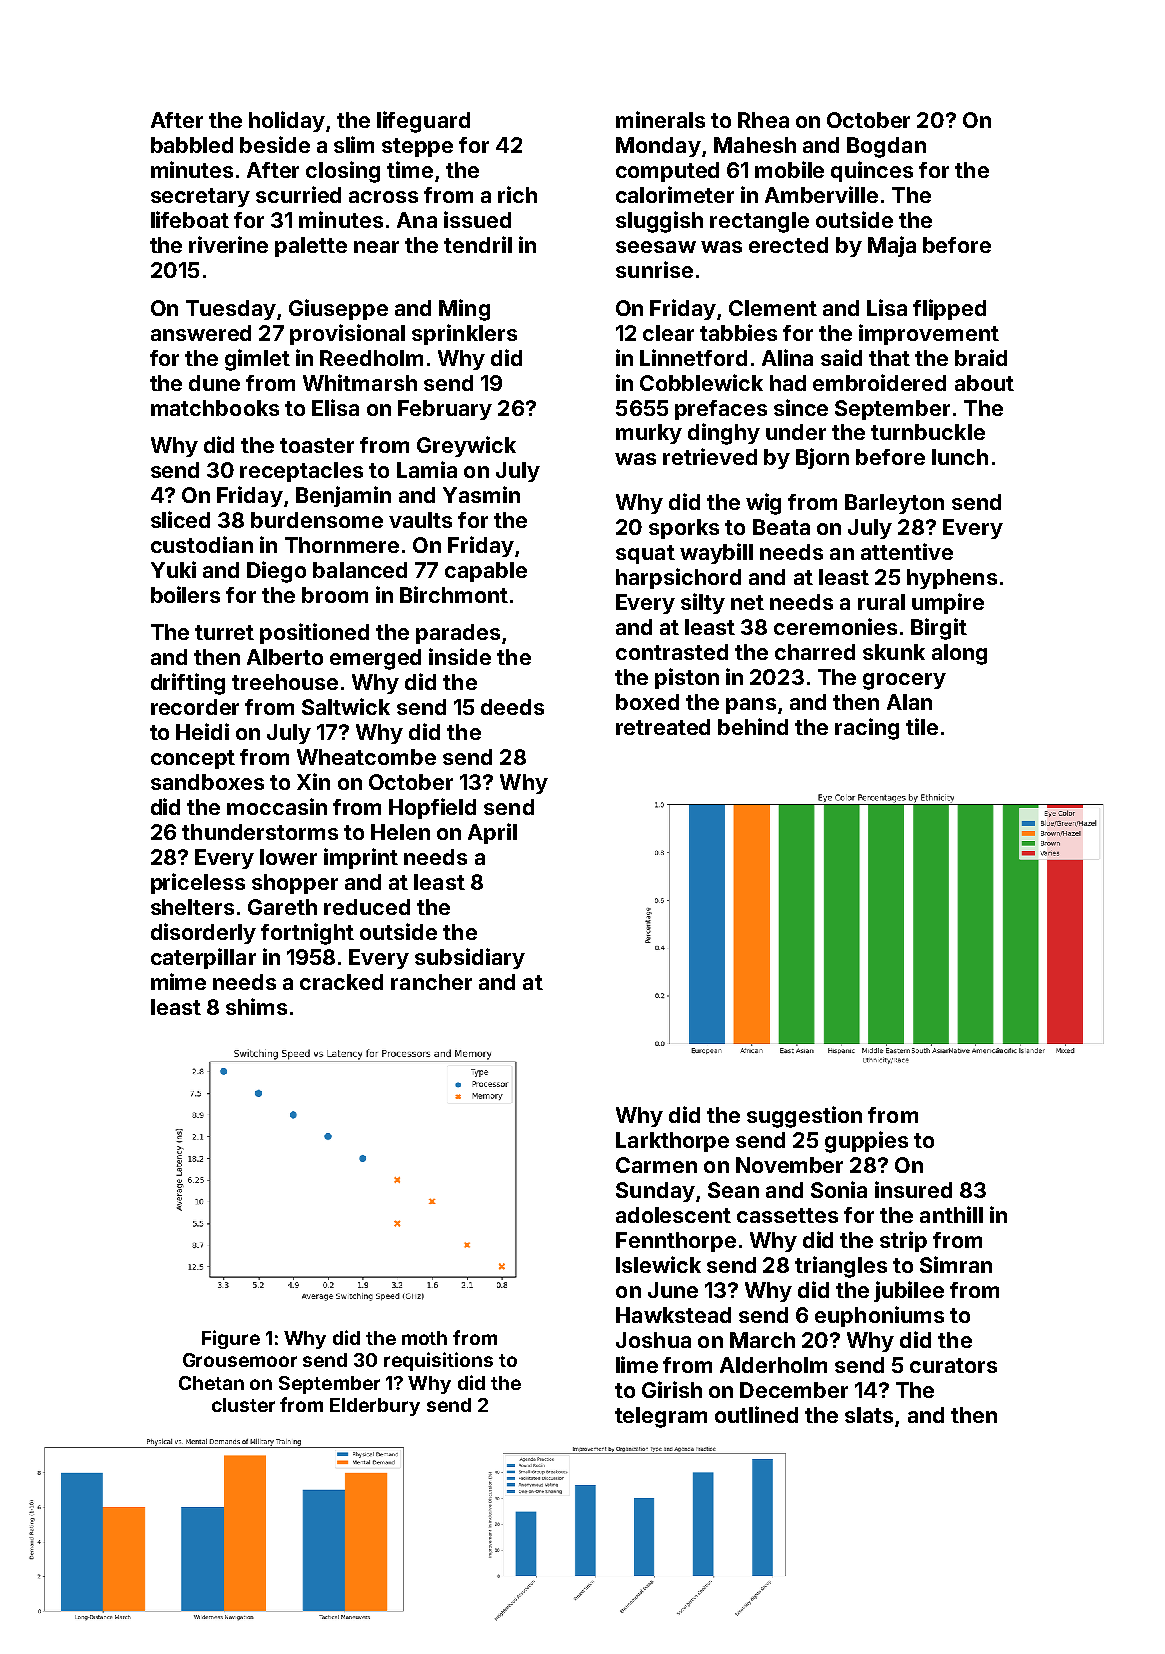 This screenshot has width=1165, height=1654. What do you see at coordinates (649, 434) in the screenshot?
I see `murky` at bounding box center [649, 434].
